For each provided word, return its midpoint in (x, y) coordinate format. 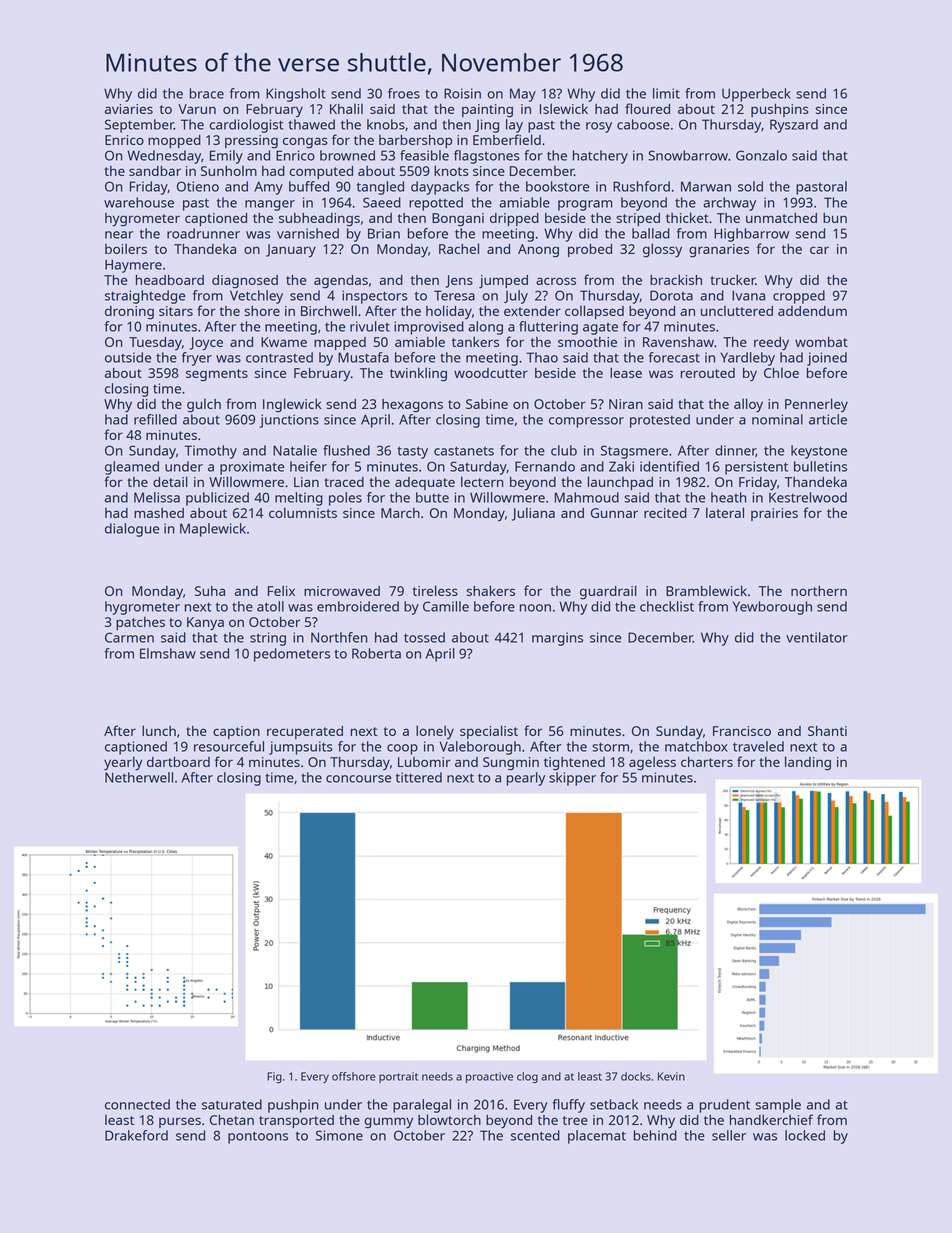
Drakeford (136, 1135)
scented (535, 1135)
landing (808, 763)
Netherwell (139, 777)
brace (207, 93)
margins (557, 639)
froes (404, 93)
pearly (526, 779)
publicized (217, 499)
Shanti (827, 731)
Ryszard (794, 126)
